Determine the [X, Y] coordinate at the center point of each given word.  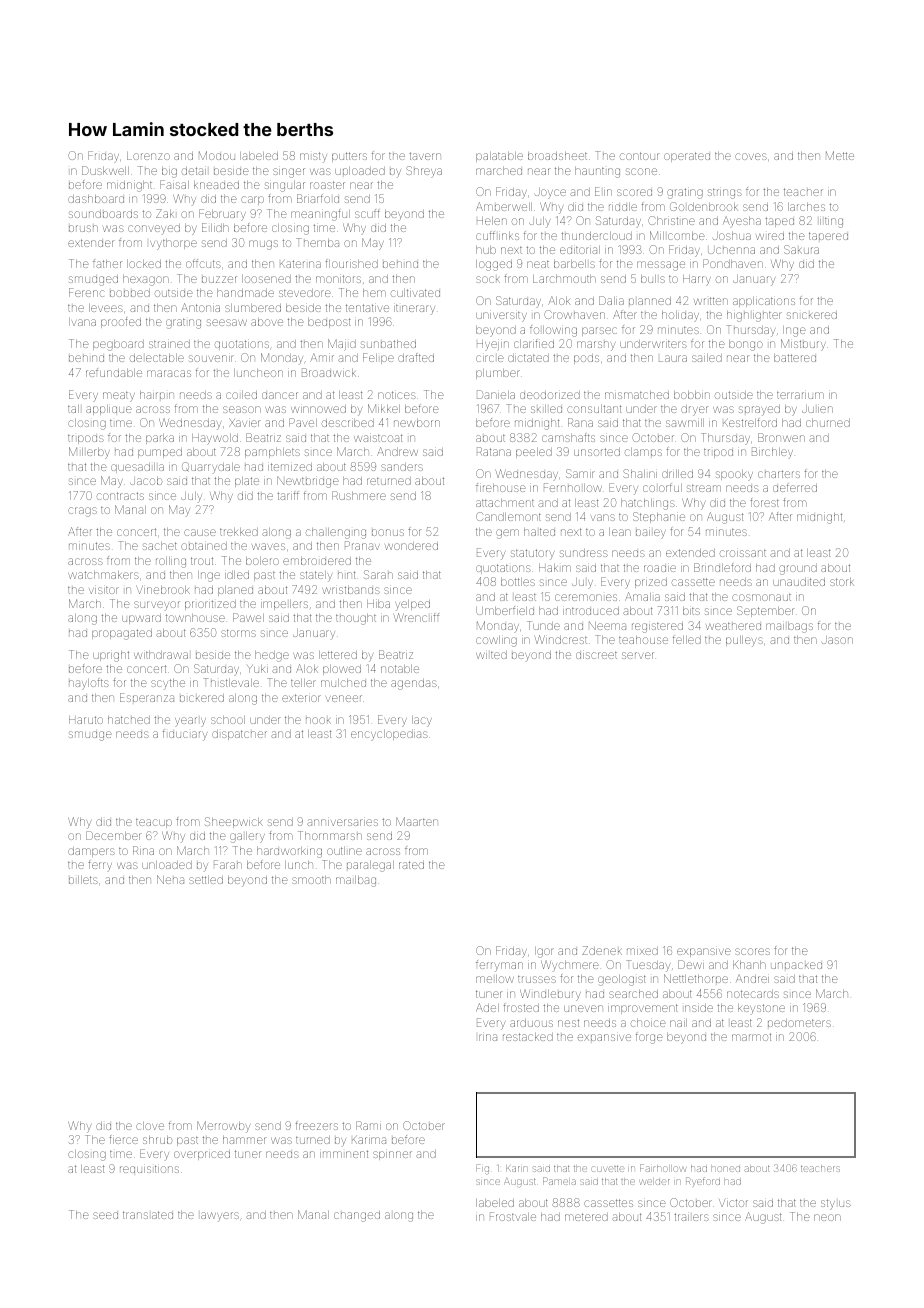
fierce [123, 1139]
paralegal [370, 866]
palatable [499, 157]
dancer [280, 395]
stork [841, 582]
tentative [367, 308]
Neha [170, 879]
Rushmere [359, 495]
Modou [217, 155]
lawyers [220, 1217]
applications [764, 302]
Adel [487, 1007]
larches [806, 207]
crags [82, 512]
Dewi [691, 964]
